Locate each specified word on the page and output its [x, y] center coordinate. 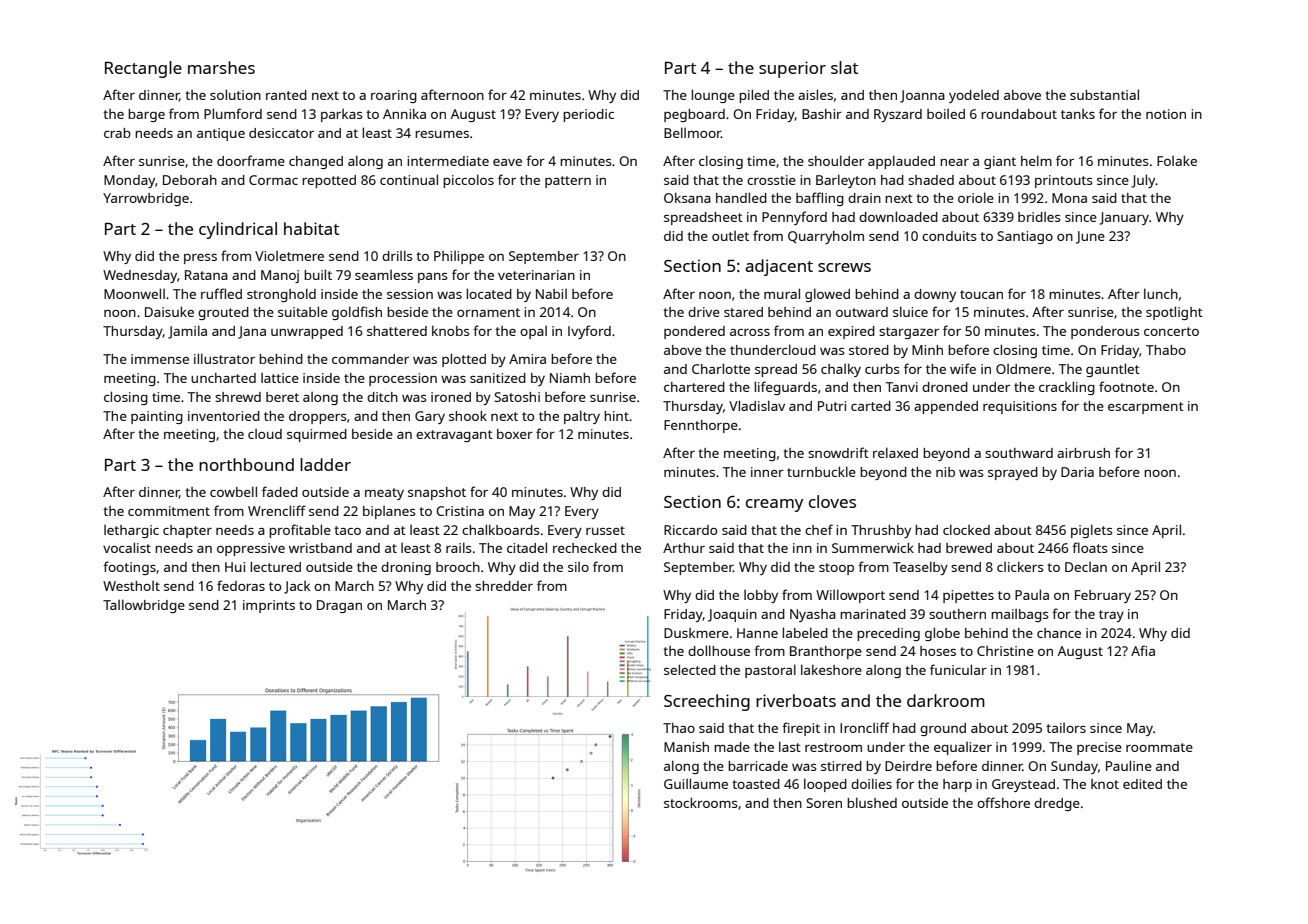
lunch [1161, 293]
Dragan [339, 606]
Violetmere [289, 256]
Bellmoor [692, 132]
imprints [269, 606]
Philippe [459, 257]
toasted [756, 784]
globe [942, 634]
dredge [1057, 804]
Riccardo [690, 530]
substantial [1104, 94]
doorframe [251, 160]
